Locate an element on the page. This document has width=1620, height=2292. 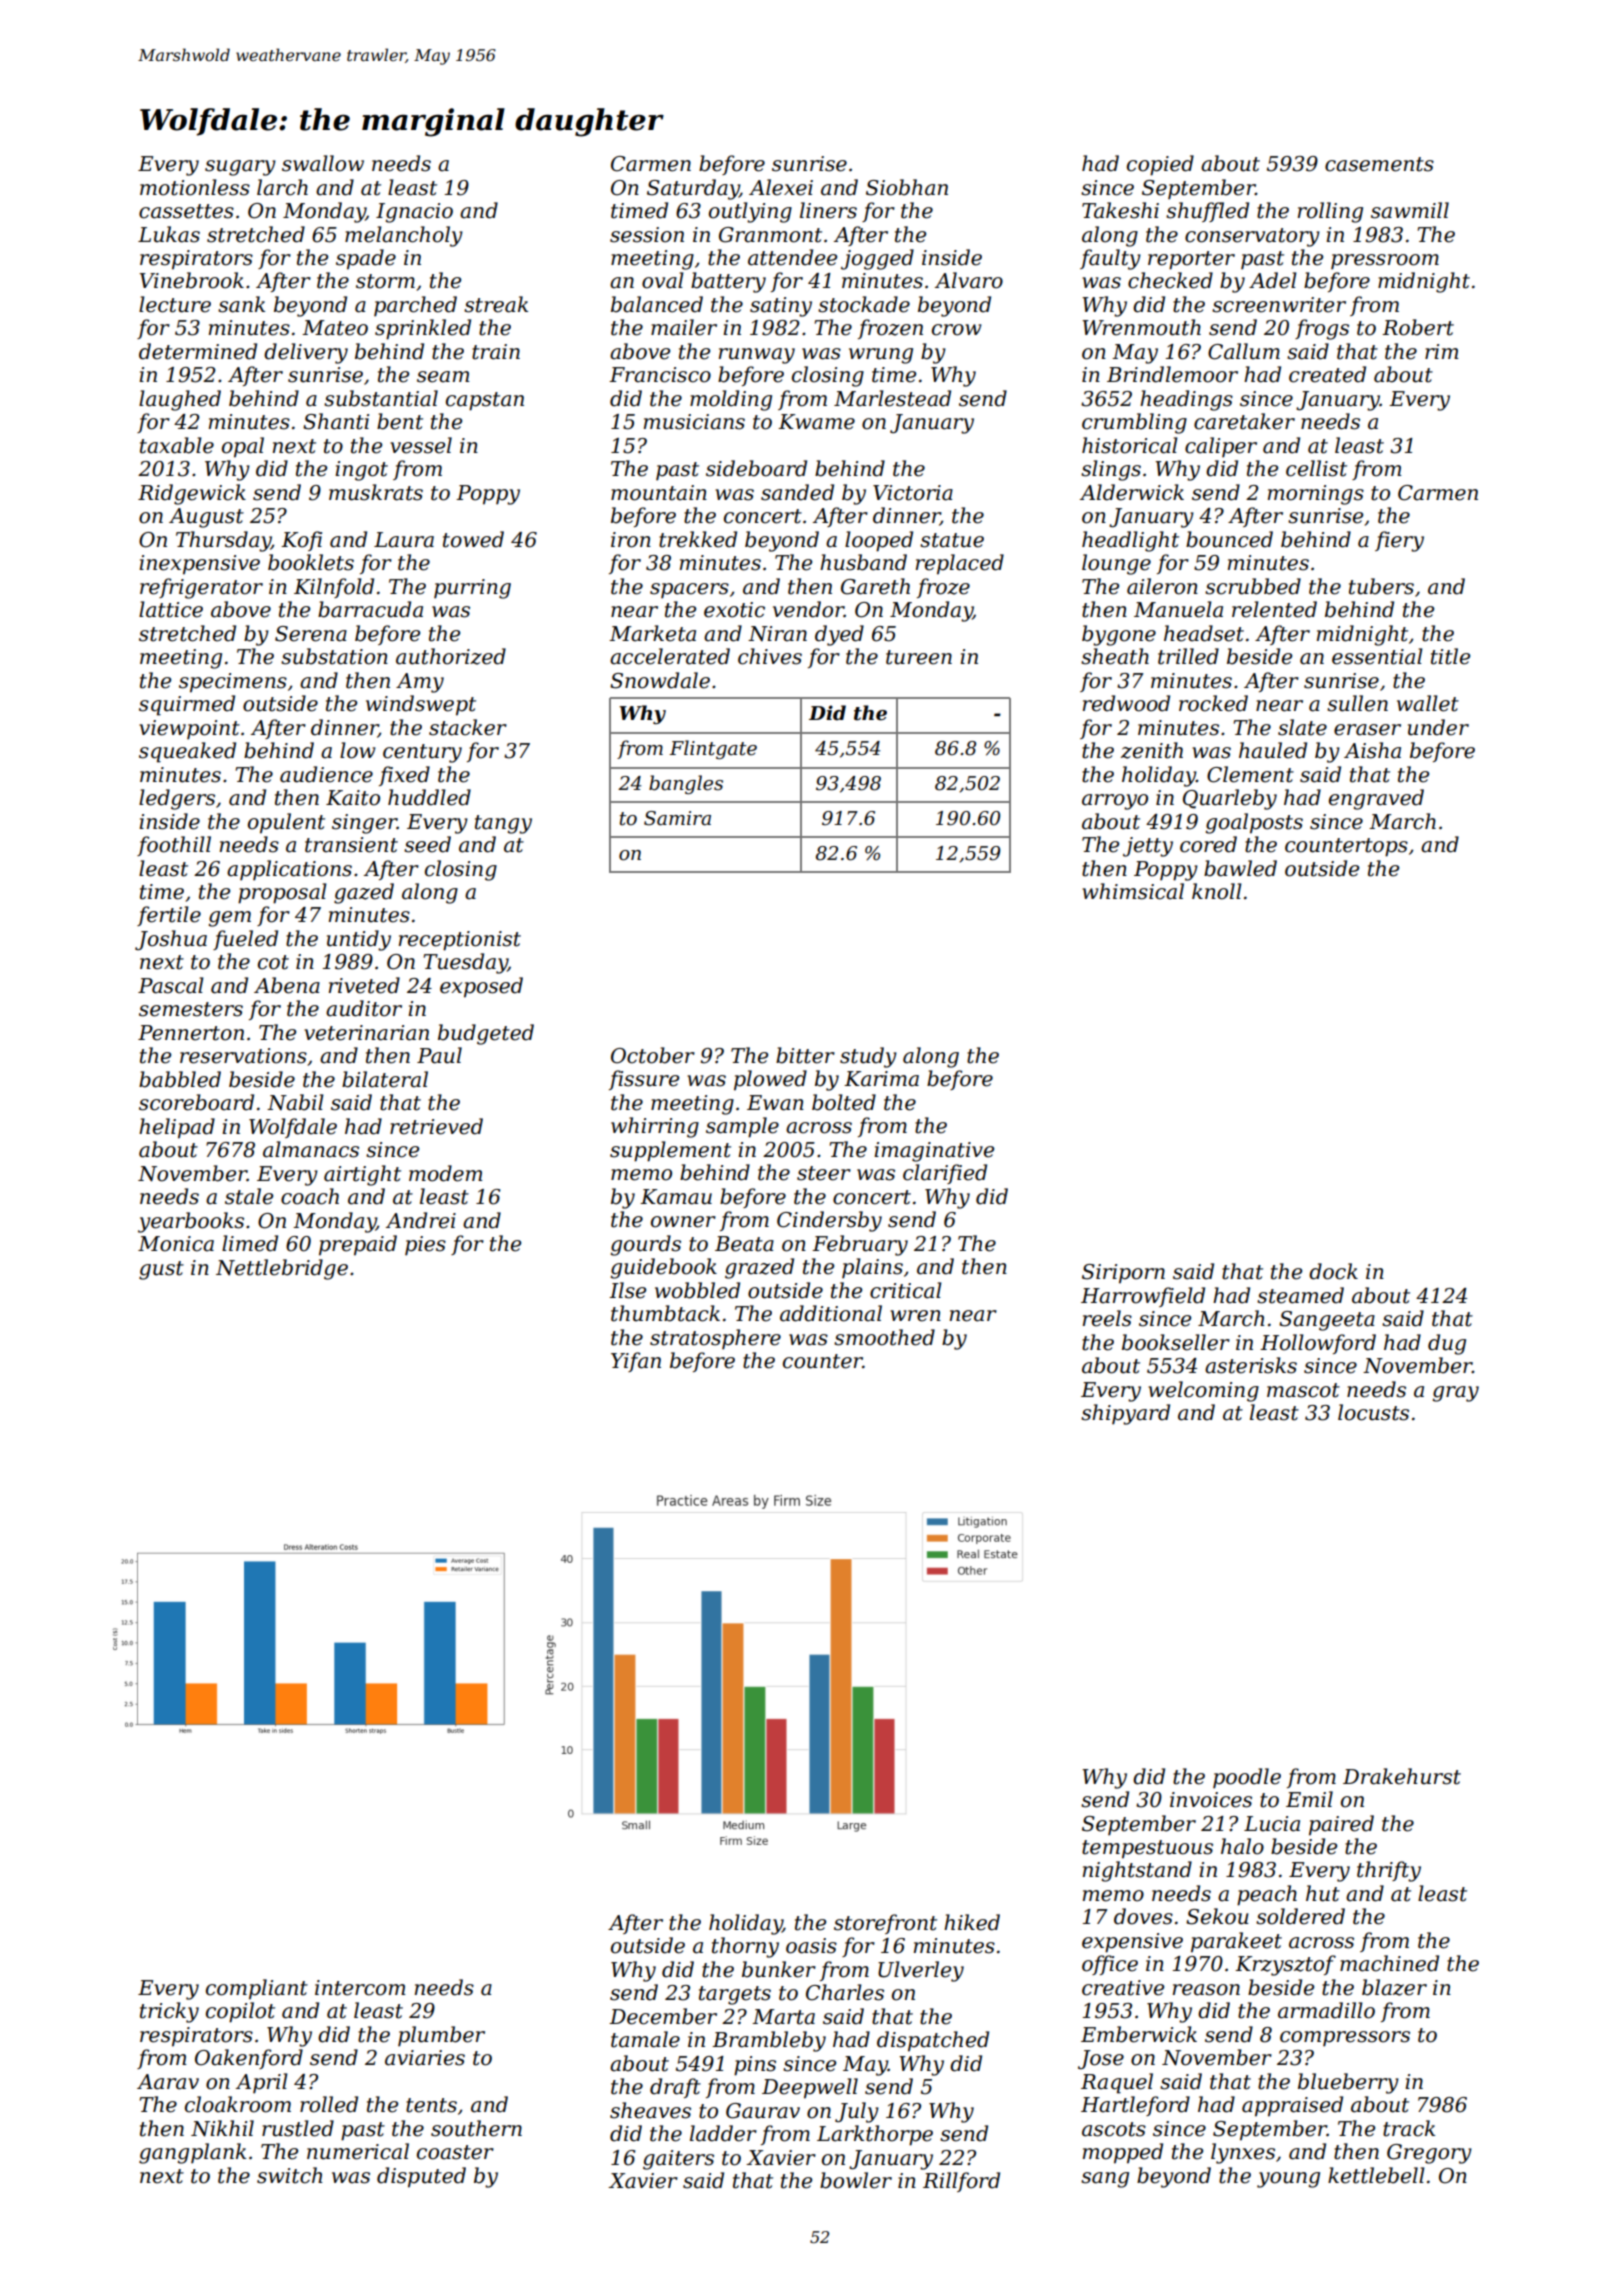
pies is located at coordinates (425, 1246).
